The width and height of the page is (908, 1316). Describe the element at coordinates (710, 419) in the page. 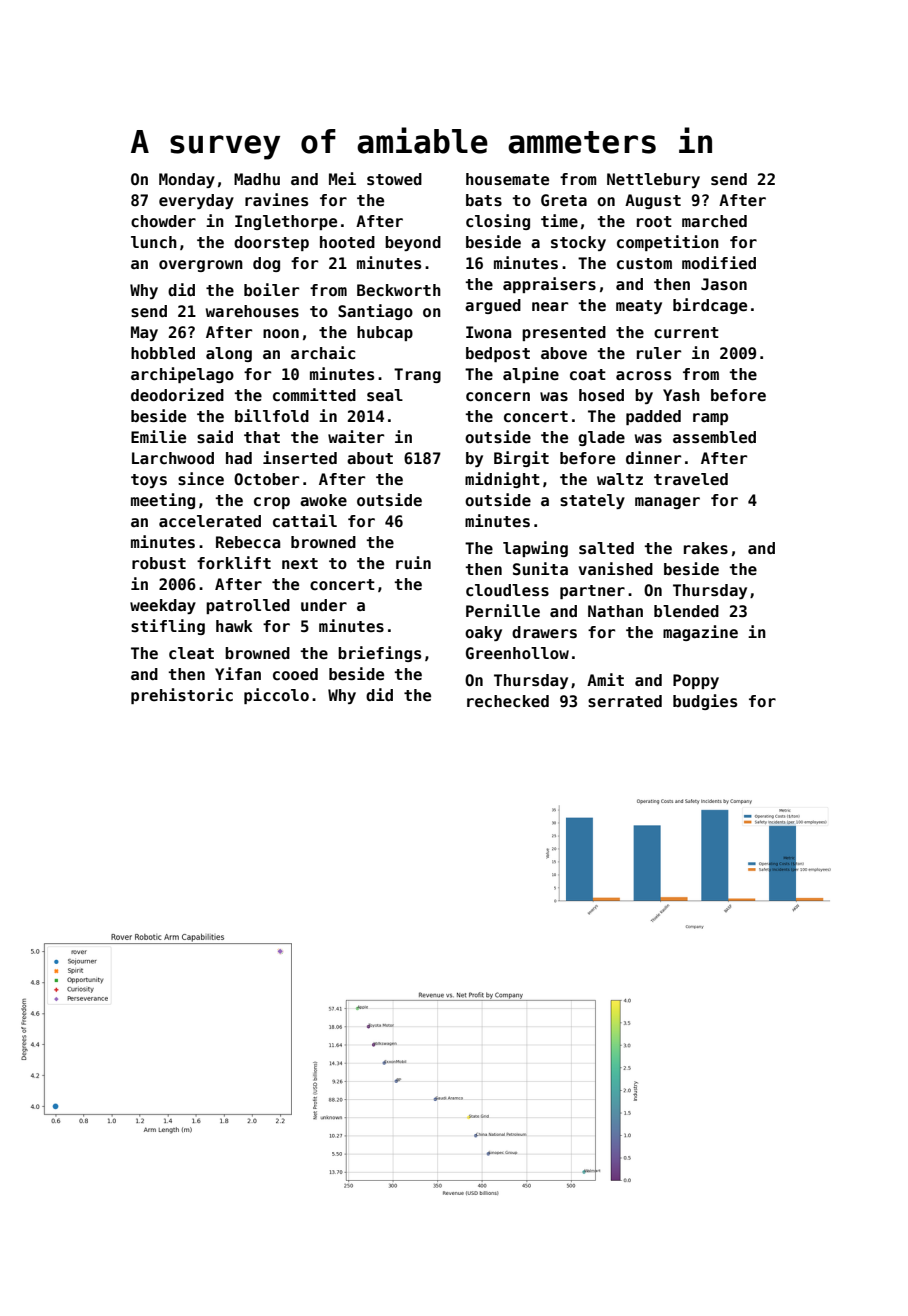

I see `ramp` at that location.
